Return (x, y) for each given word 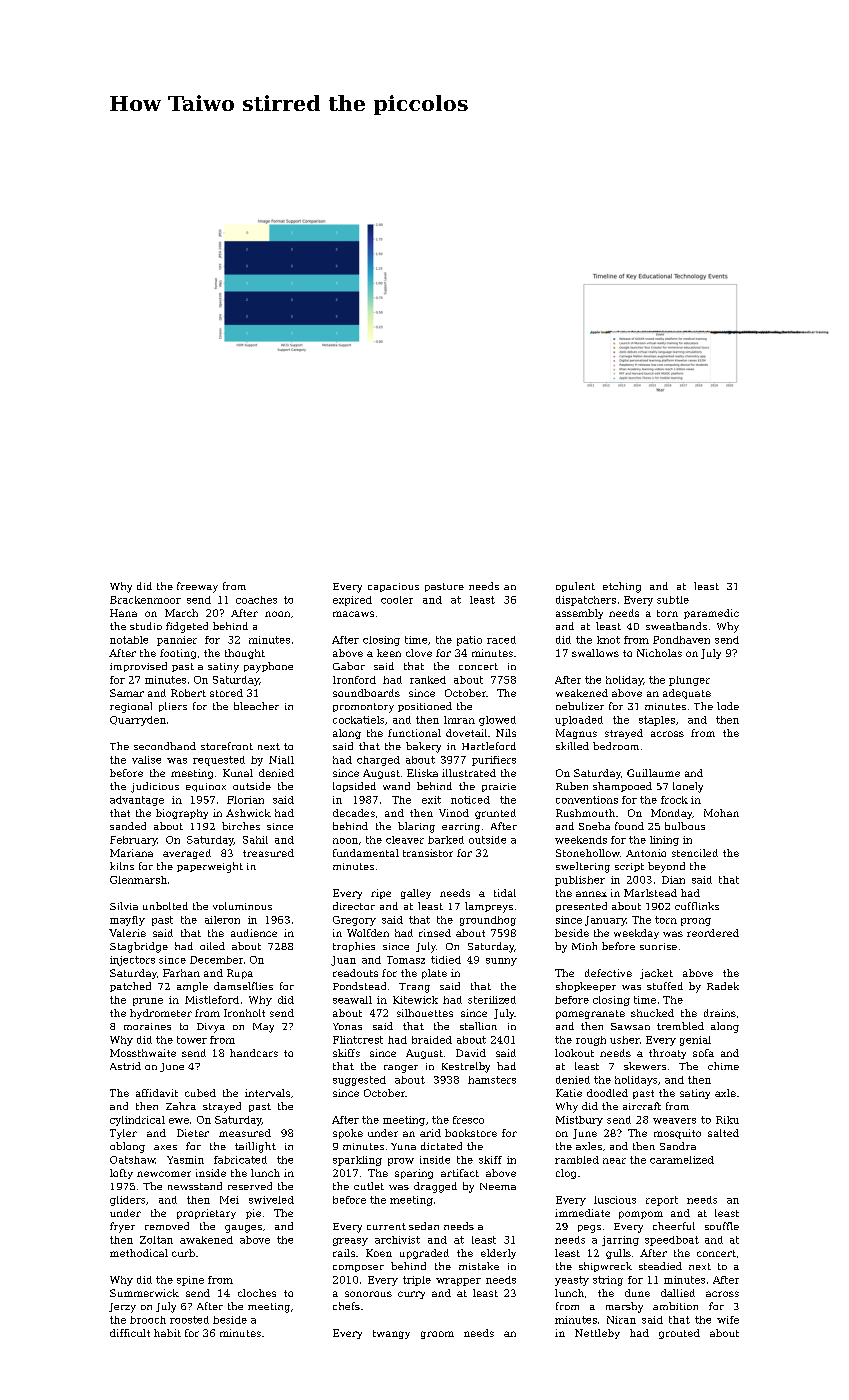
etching (622, 587)
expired (352, 601)
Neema (498, 1186)
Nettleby (597, 1334)
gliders (127, 1201)
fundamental (366, 853)
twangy (391, 1334)
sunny (501, 962)
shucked (652, 1013)
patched (130, 987)
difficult (130, 1333)
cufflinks (697, 906)
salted (723, 1133)
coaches (256, 600)
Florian (245, 800)
